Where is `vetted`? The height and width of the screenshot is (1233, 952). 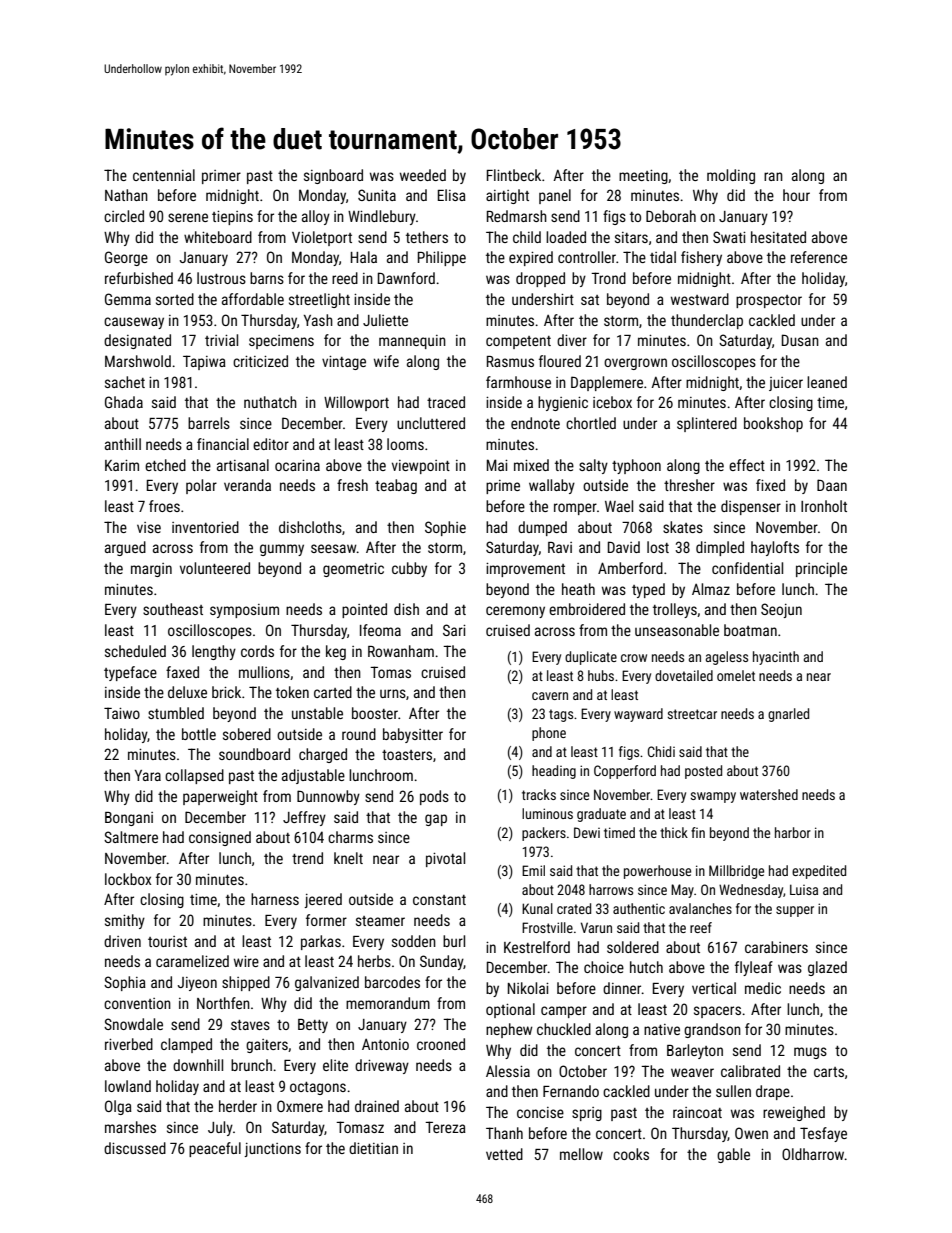 vetted is located at coordinates (504, 1154).
